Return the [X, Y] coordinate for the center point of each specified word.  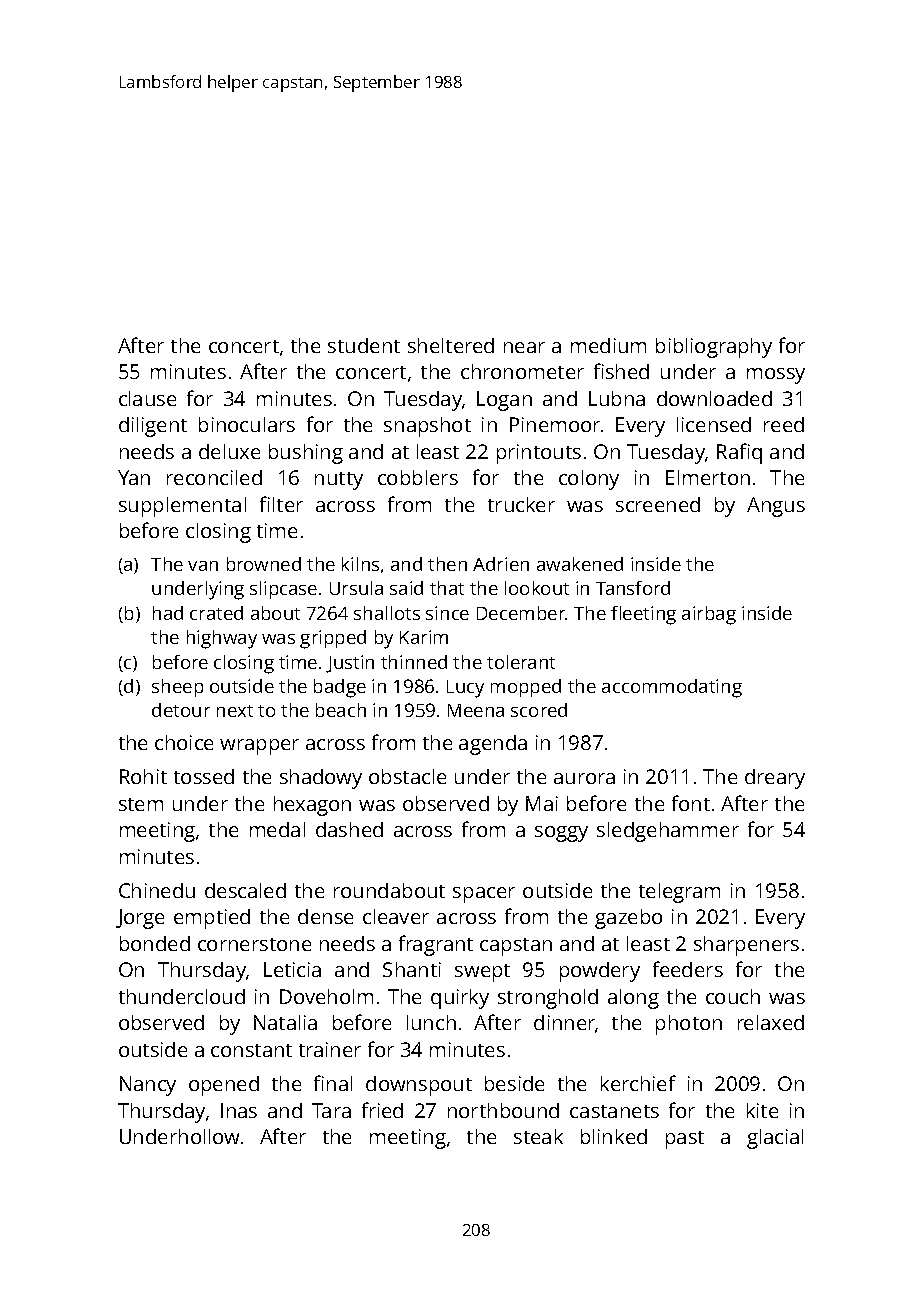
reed [784, 424]
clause [147, 398]
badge [340, 688]
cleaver [396, 916]
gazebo [628, 919]
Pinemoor [555, 424]
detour [181, 710]
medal [277, 829]
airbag [709, 615]
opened [224, 1086]
